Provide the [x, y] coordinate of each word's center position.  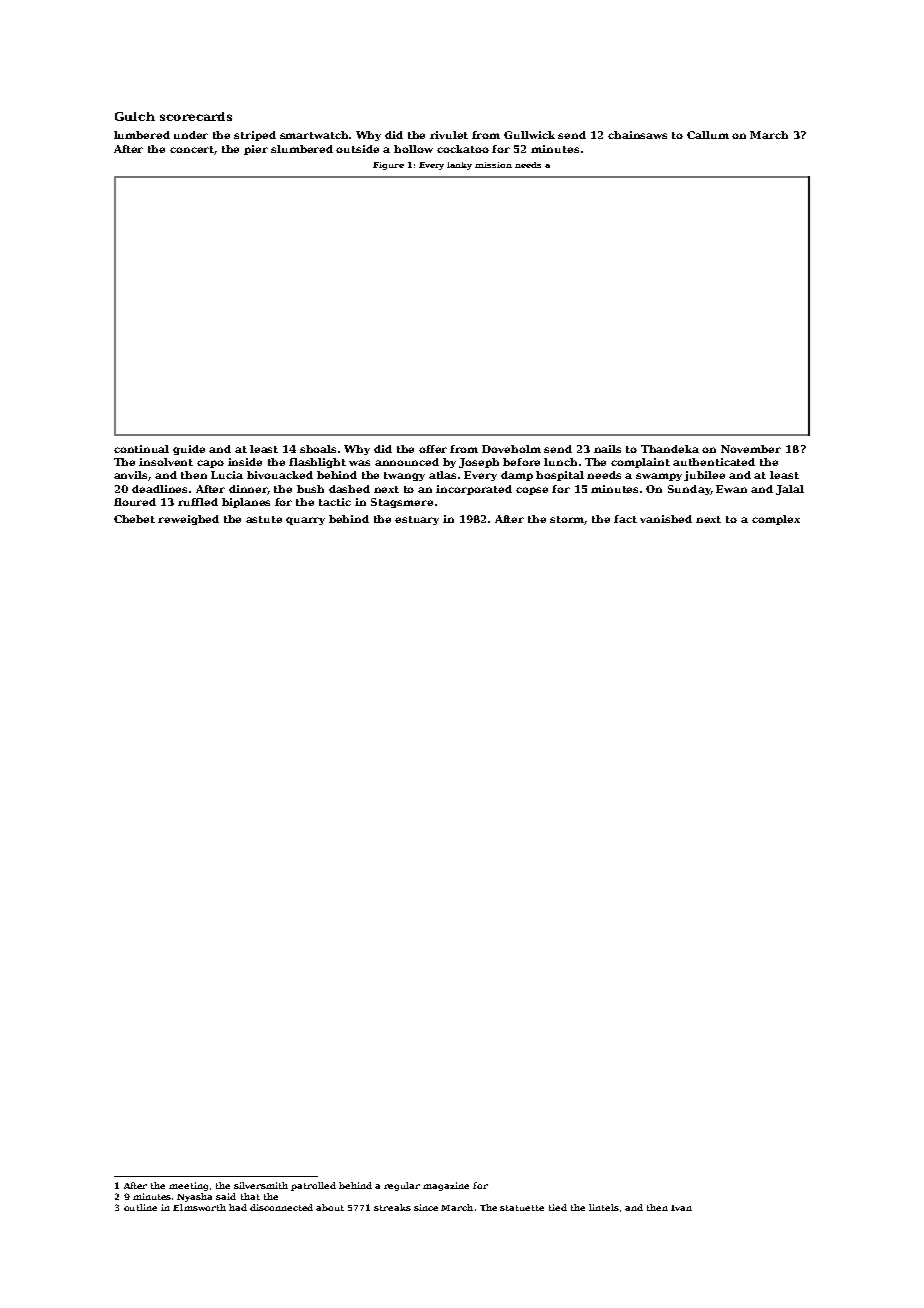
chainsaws [637, 135]
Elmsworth [199, 1207]
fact [625, 519]
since [426, 1207]
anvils [131, 476]
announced [407, 462]
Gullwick [529, 135]
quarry [305, 521]
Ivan [681, 1208]
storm [567, 520]
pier [256, 150]
